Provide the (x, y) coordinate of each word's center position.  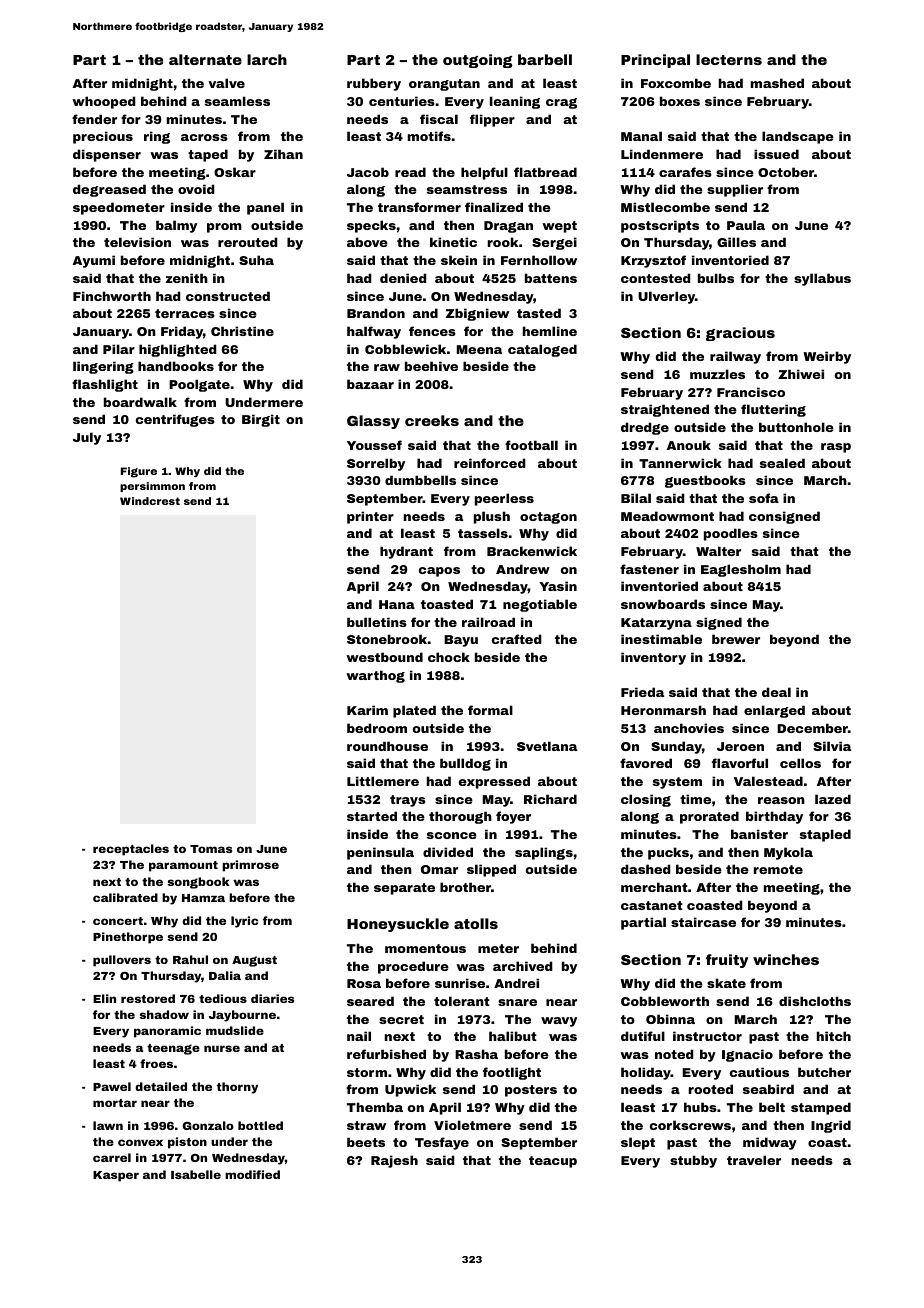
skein (459, 260)
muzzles (717, 374)
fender (94, 119)
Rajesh (394, 1161)
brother (465, 887)
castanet (652, 905)
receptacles (131, 850)
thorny (237, 1088)
